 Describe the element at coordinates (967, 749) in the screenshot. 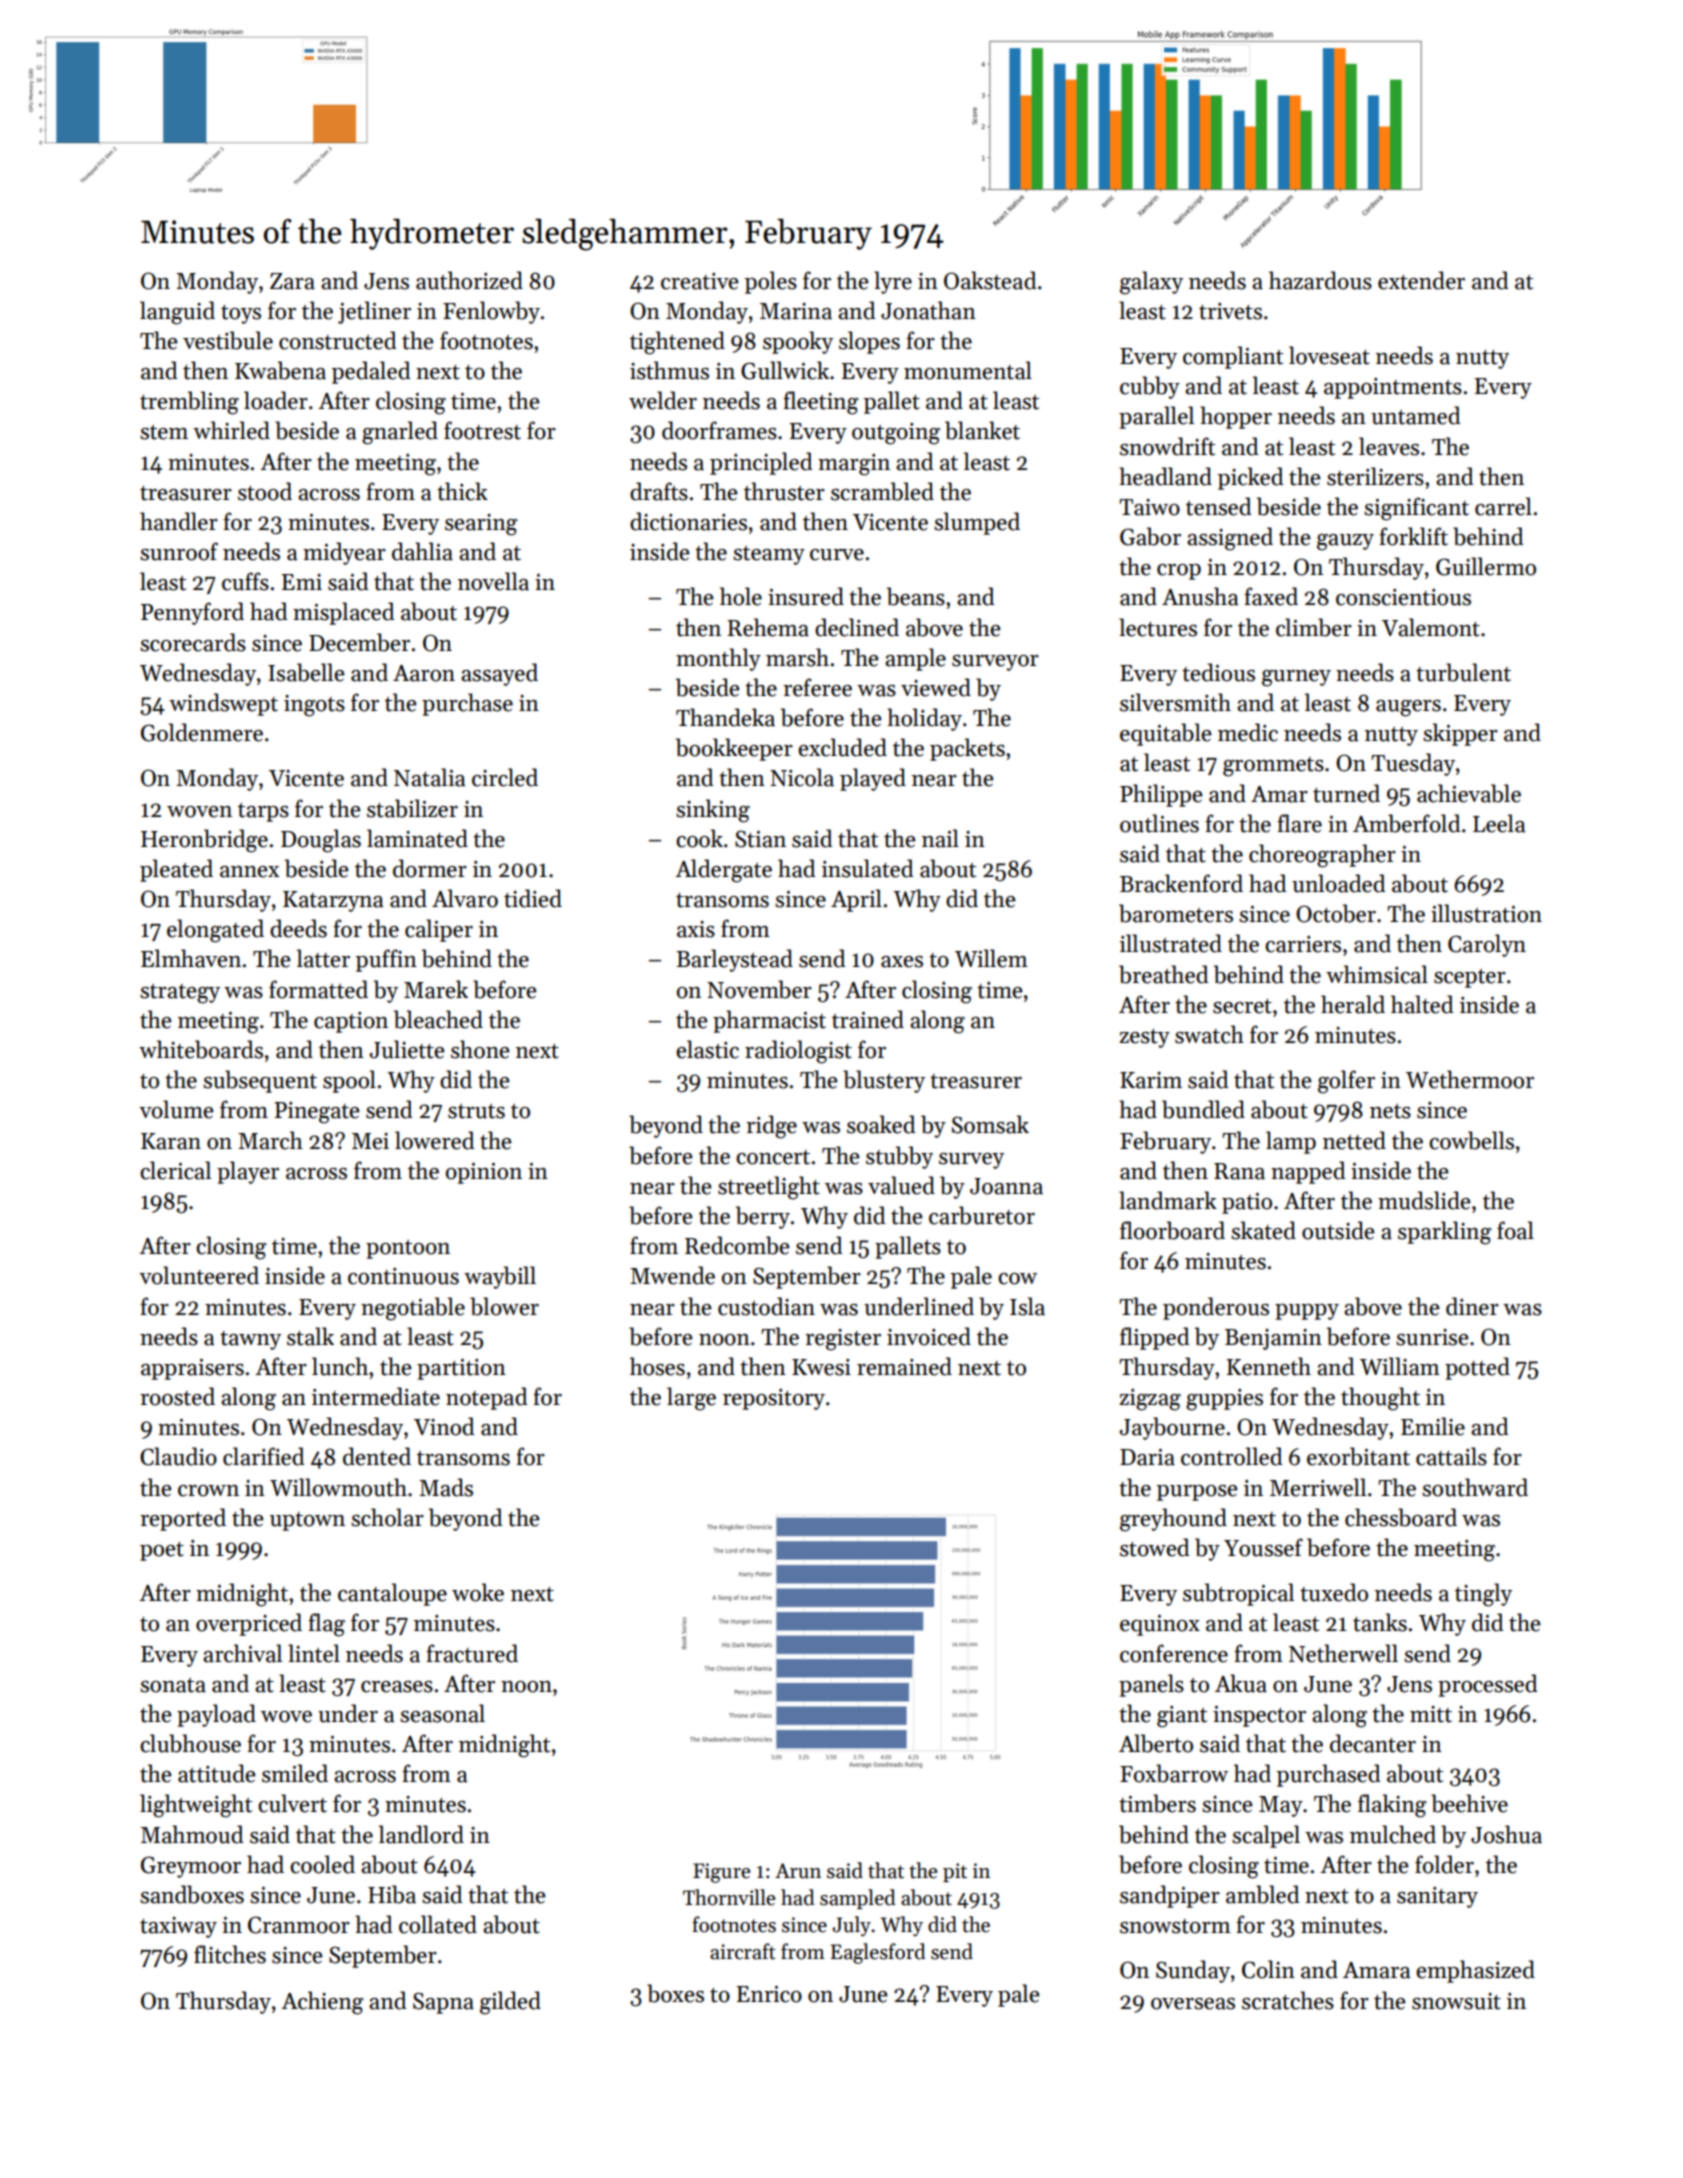

I see `packets` at that location.
